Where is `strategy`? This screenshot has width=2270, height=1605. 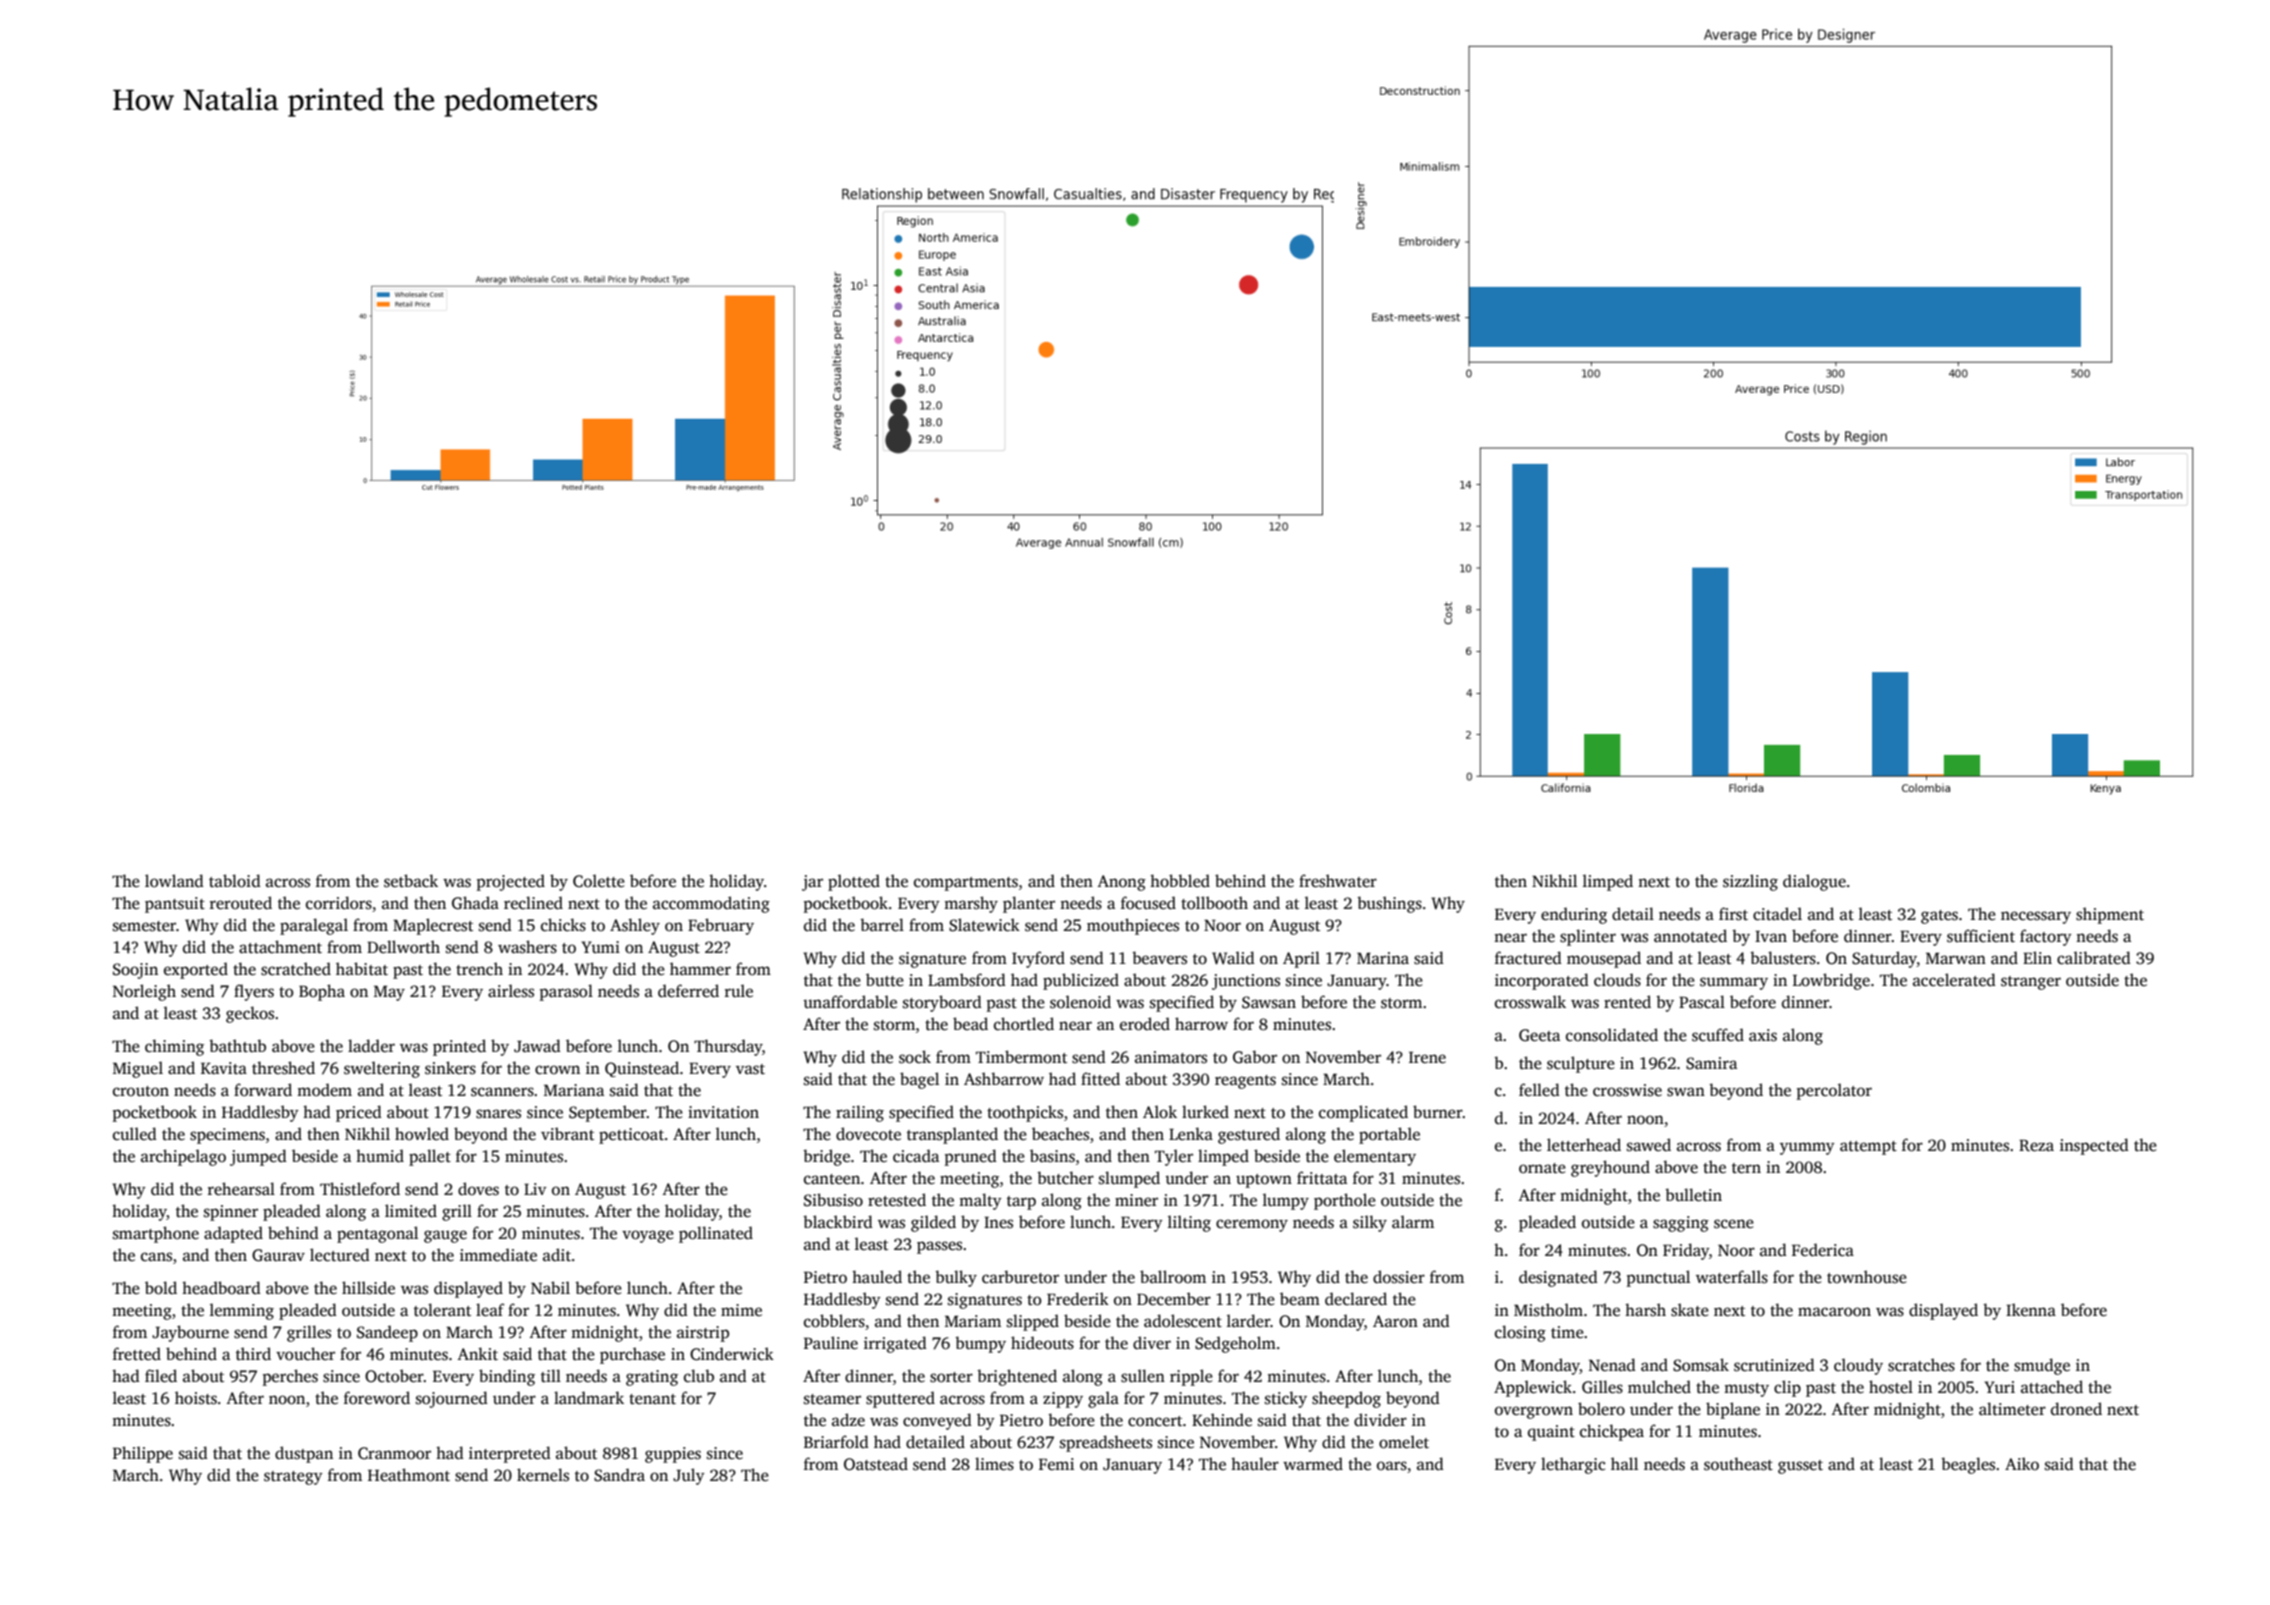 strategy is located at coordinates (293, 1478).
